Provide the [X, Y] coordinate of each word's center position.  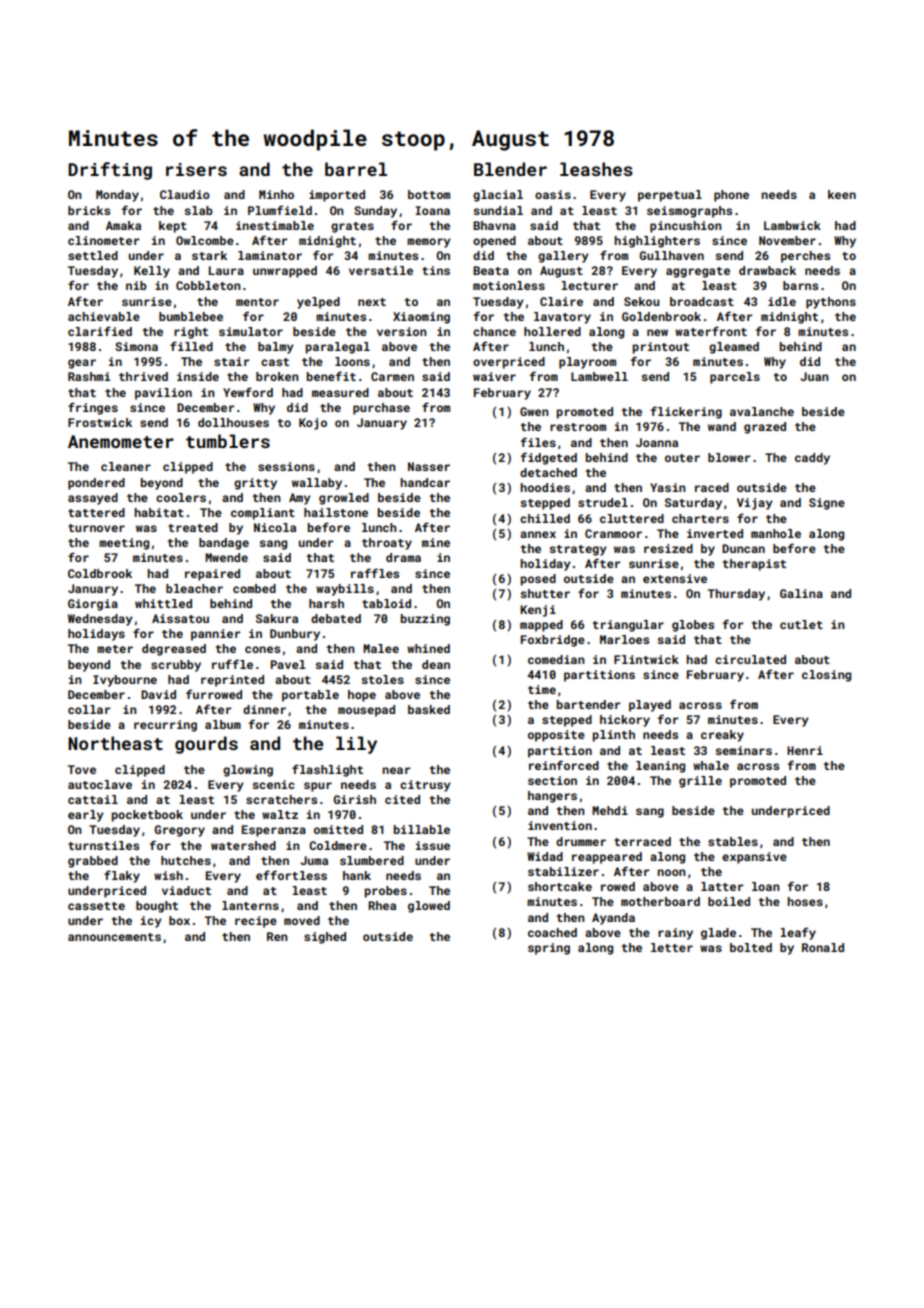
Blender [510, 169]
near [396, 770]
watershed [243, 845]
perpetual [670, 196]
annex [538, 534]
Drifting [110, 171]
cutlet [801, 624]
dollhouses [233, 422]
